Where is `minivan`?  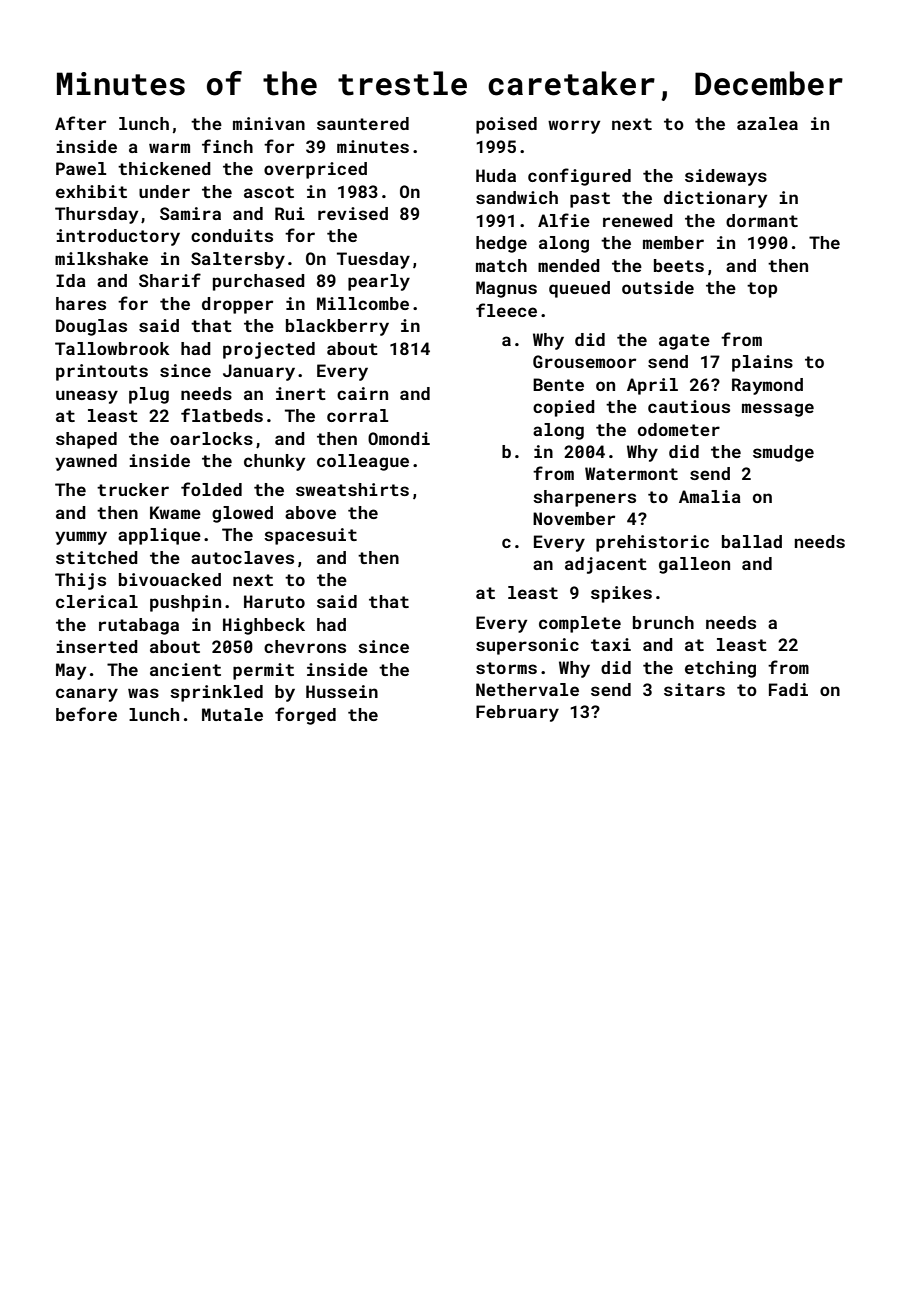 minivan is located at coordinates (269, 123).
